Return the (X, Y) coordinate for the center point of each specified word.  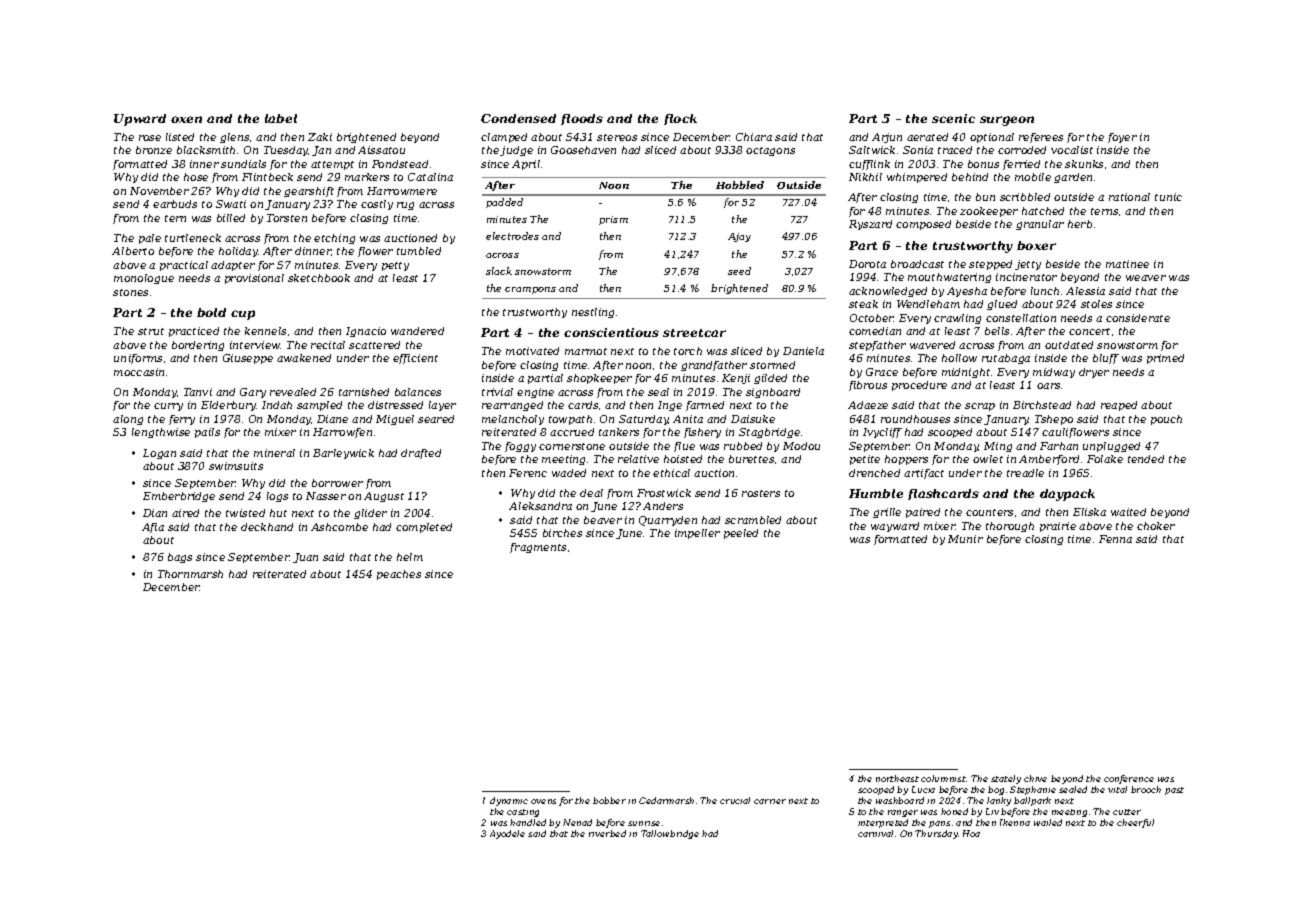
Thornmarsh (190, 574)
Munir (965, 539)
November (159, 191)
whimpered (917, 178)
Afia (153, 528)
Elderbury (229, 406)
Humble (876, 493)
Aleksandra (540, 506)
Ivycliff (882, 433)
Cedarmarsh (666, 800)
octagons (770, 151)
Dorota (867, 264)
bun (985, 197)
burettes (751, 459)
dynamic (509, 801)
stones (130, 292)
